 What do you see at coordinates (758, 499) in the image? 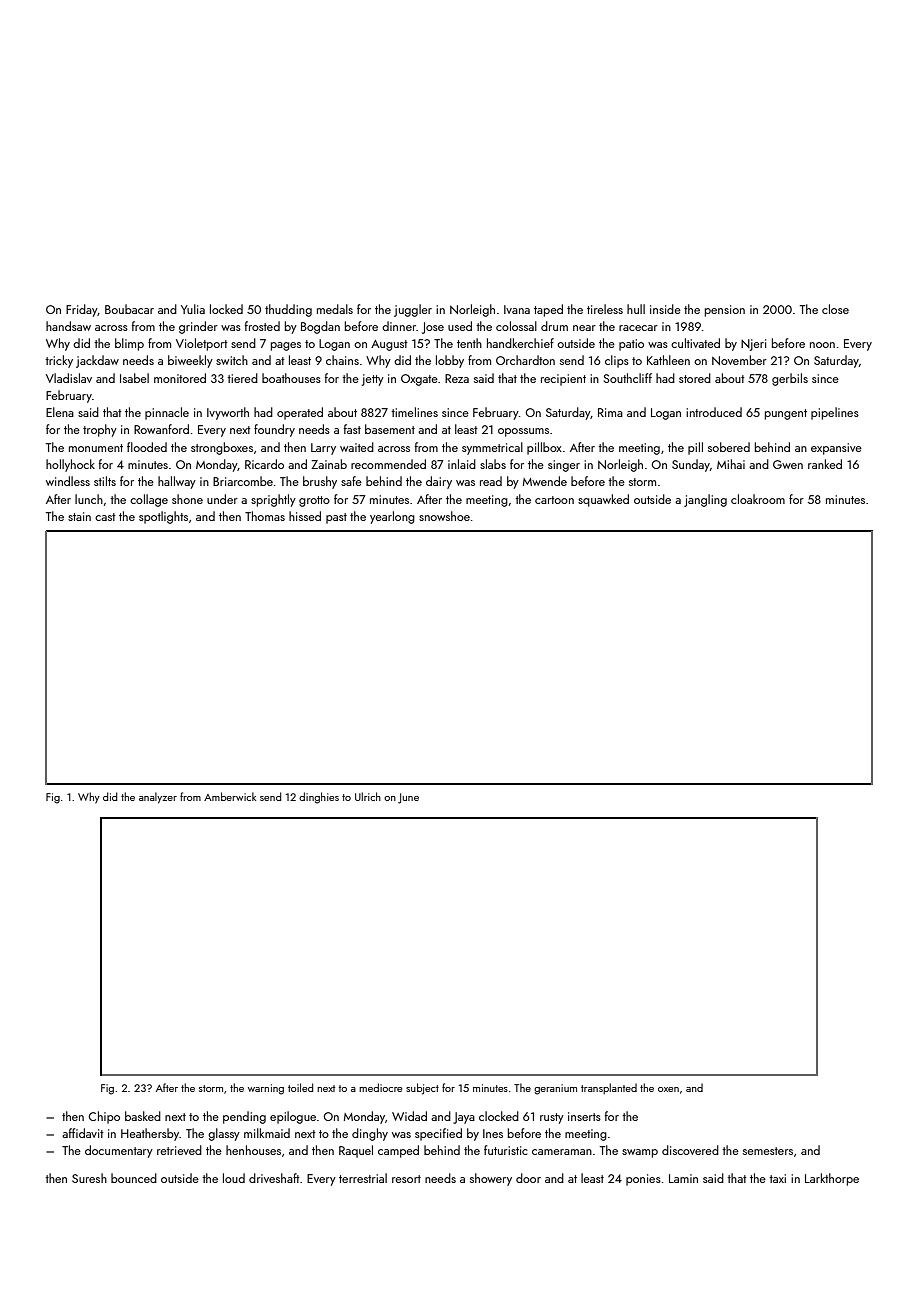
I see `cloakroom` at bounding box center [758, 499].
